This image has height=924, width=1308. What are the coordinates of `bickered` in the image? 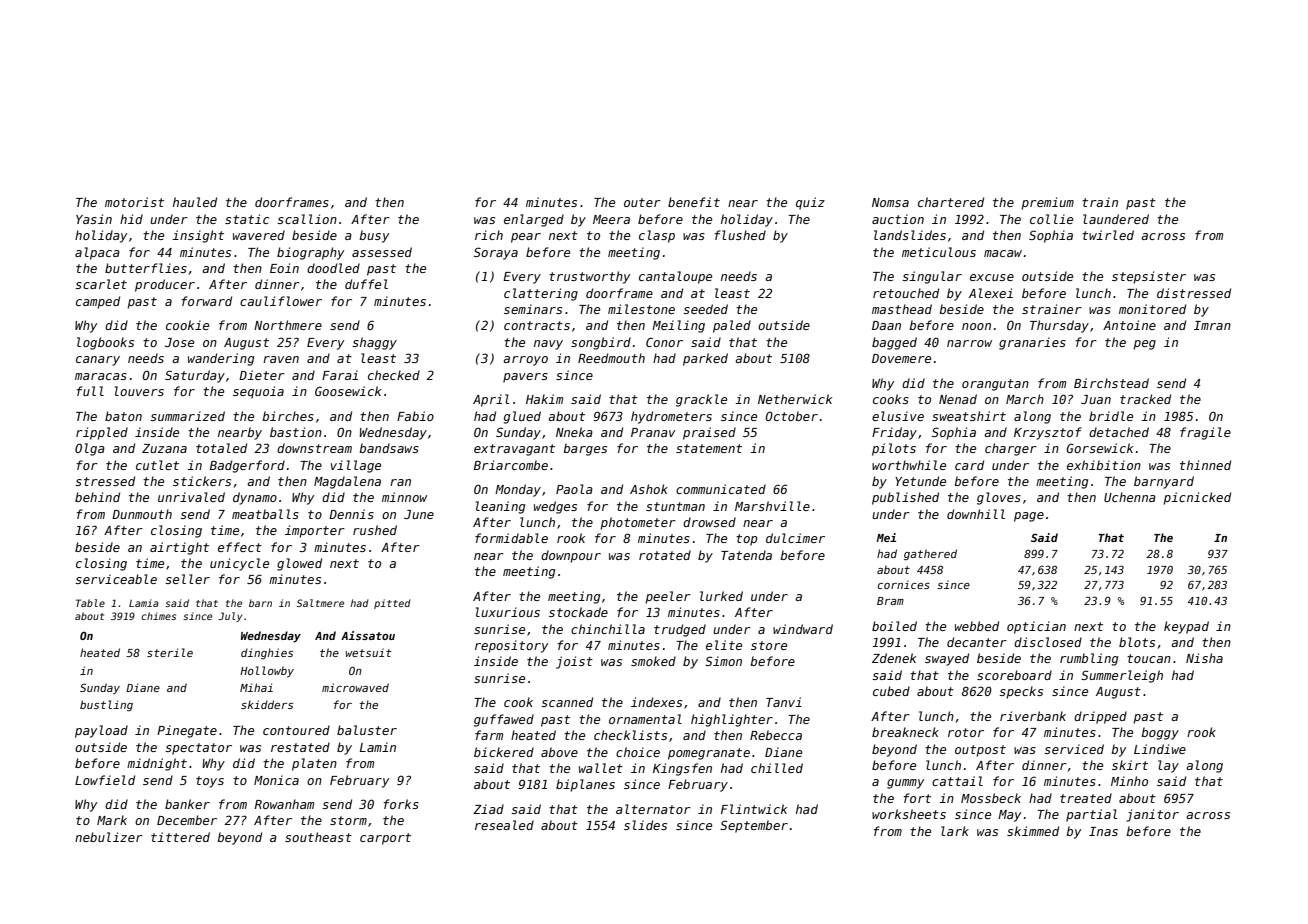 It's located at (504, 752).
